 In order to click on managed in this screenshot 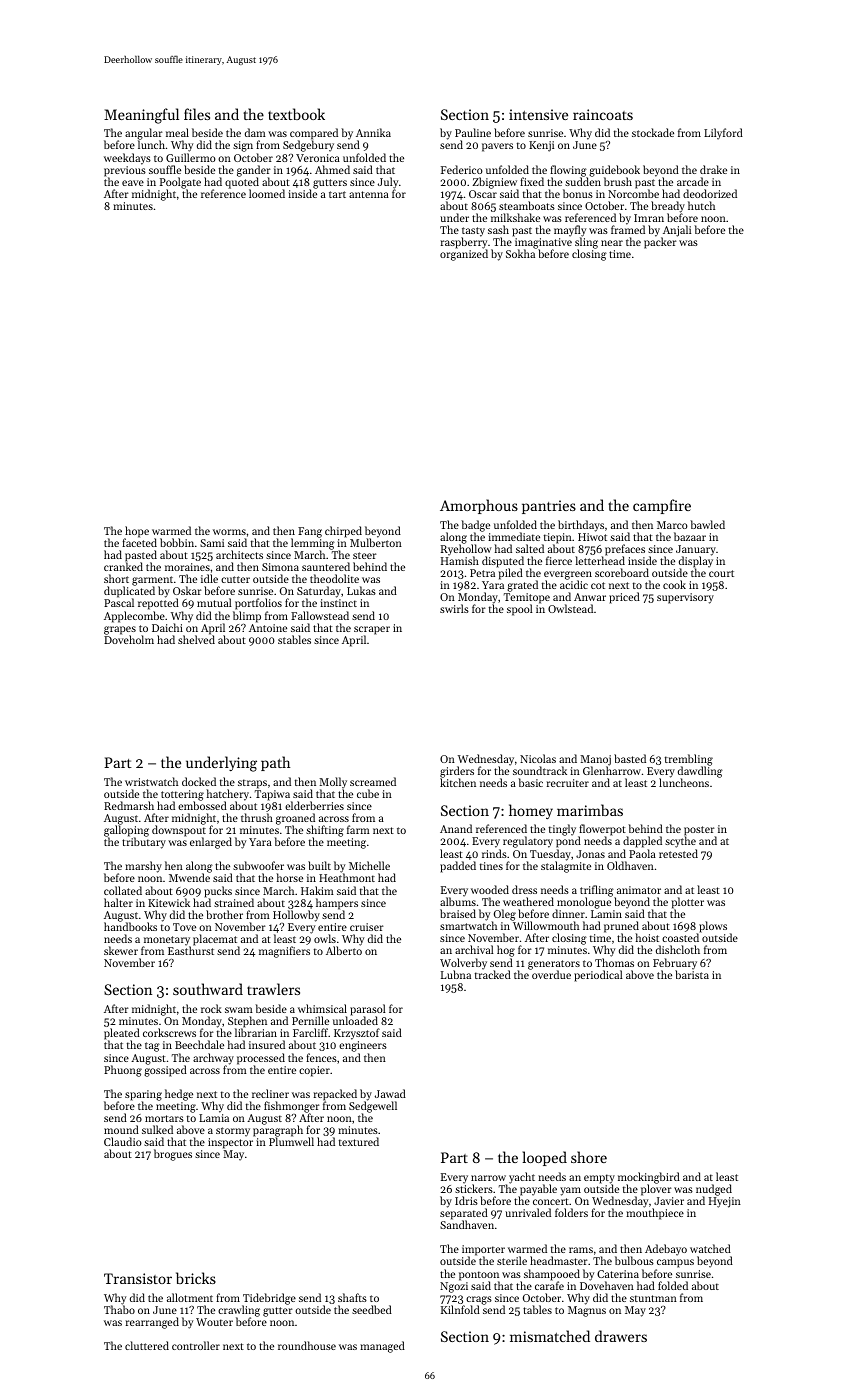, I will do `click(382, 1347)`.
